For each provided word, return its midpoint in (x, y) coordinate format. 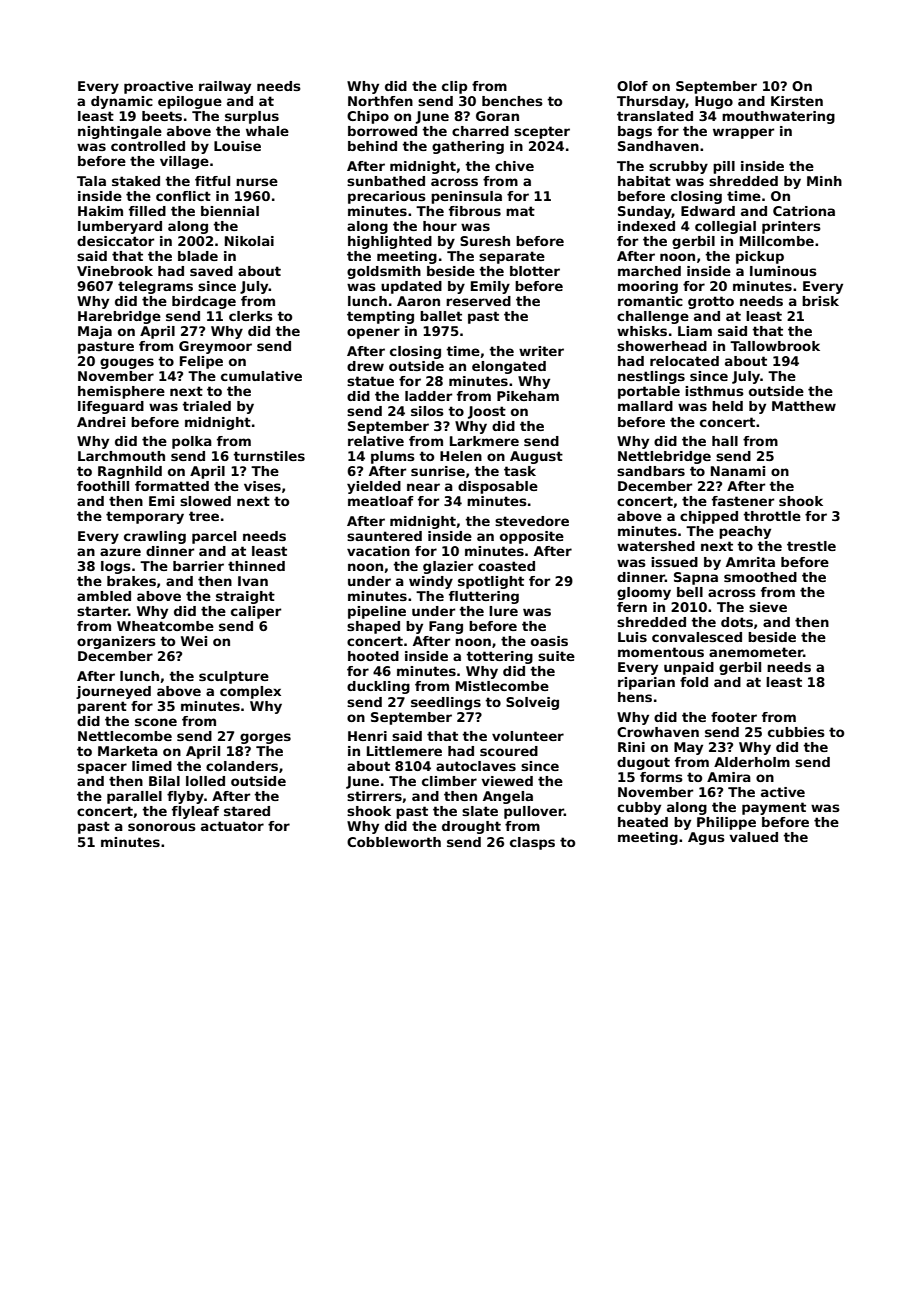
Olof (632, 86)
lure (503, 611)
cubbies (796, 732)
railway (225, 87)
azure (120, 552)
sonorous (162, 827)
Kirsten (797, 101)
